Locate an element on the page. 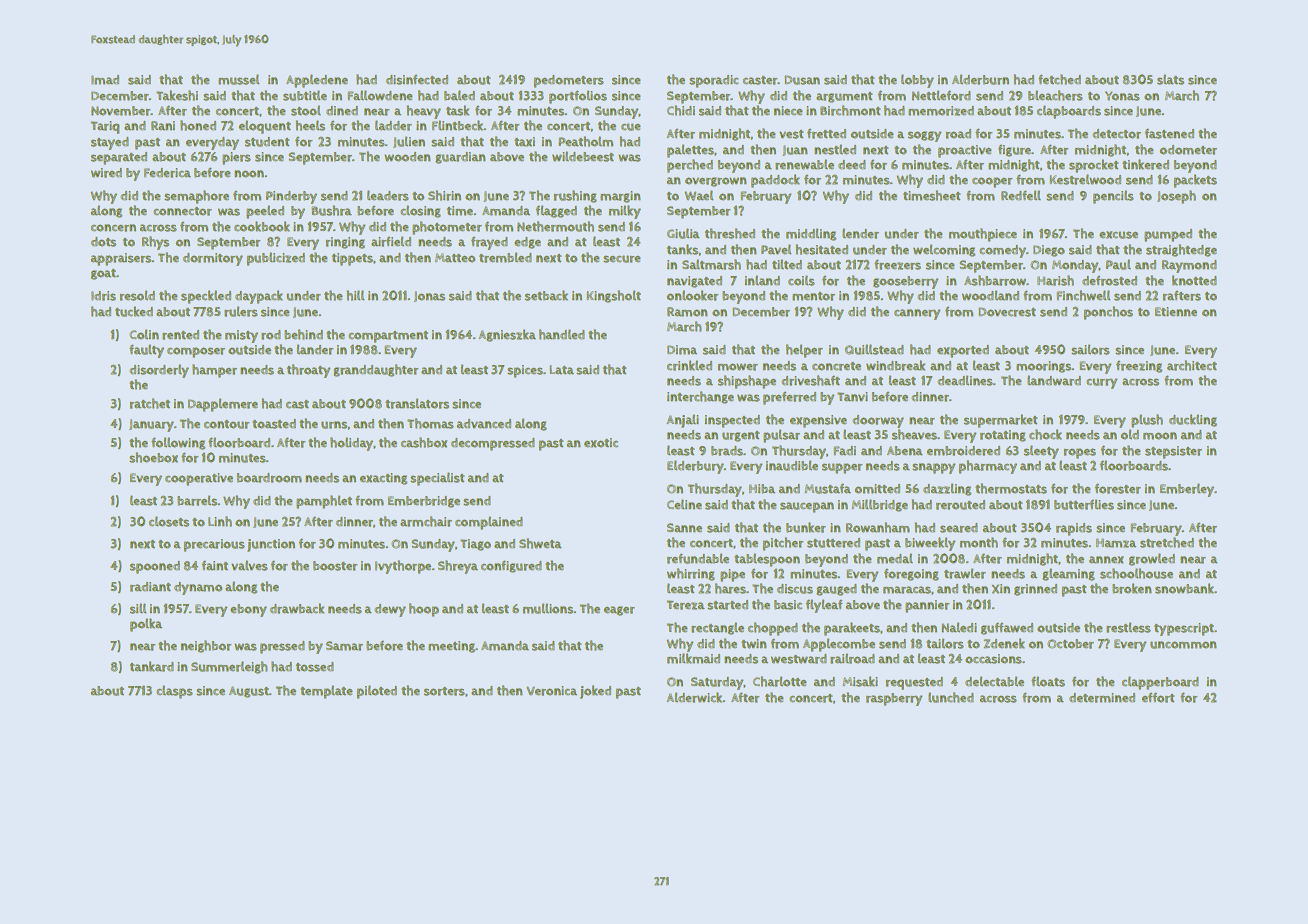 This page has height=924, width=1308. piloted is located at coordinates (377, 692).
